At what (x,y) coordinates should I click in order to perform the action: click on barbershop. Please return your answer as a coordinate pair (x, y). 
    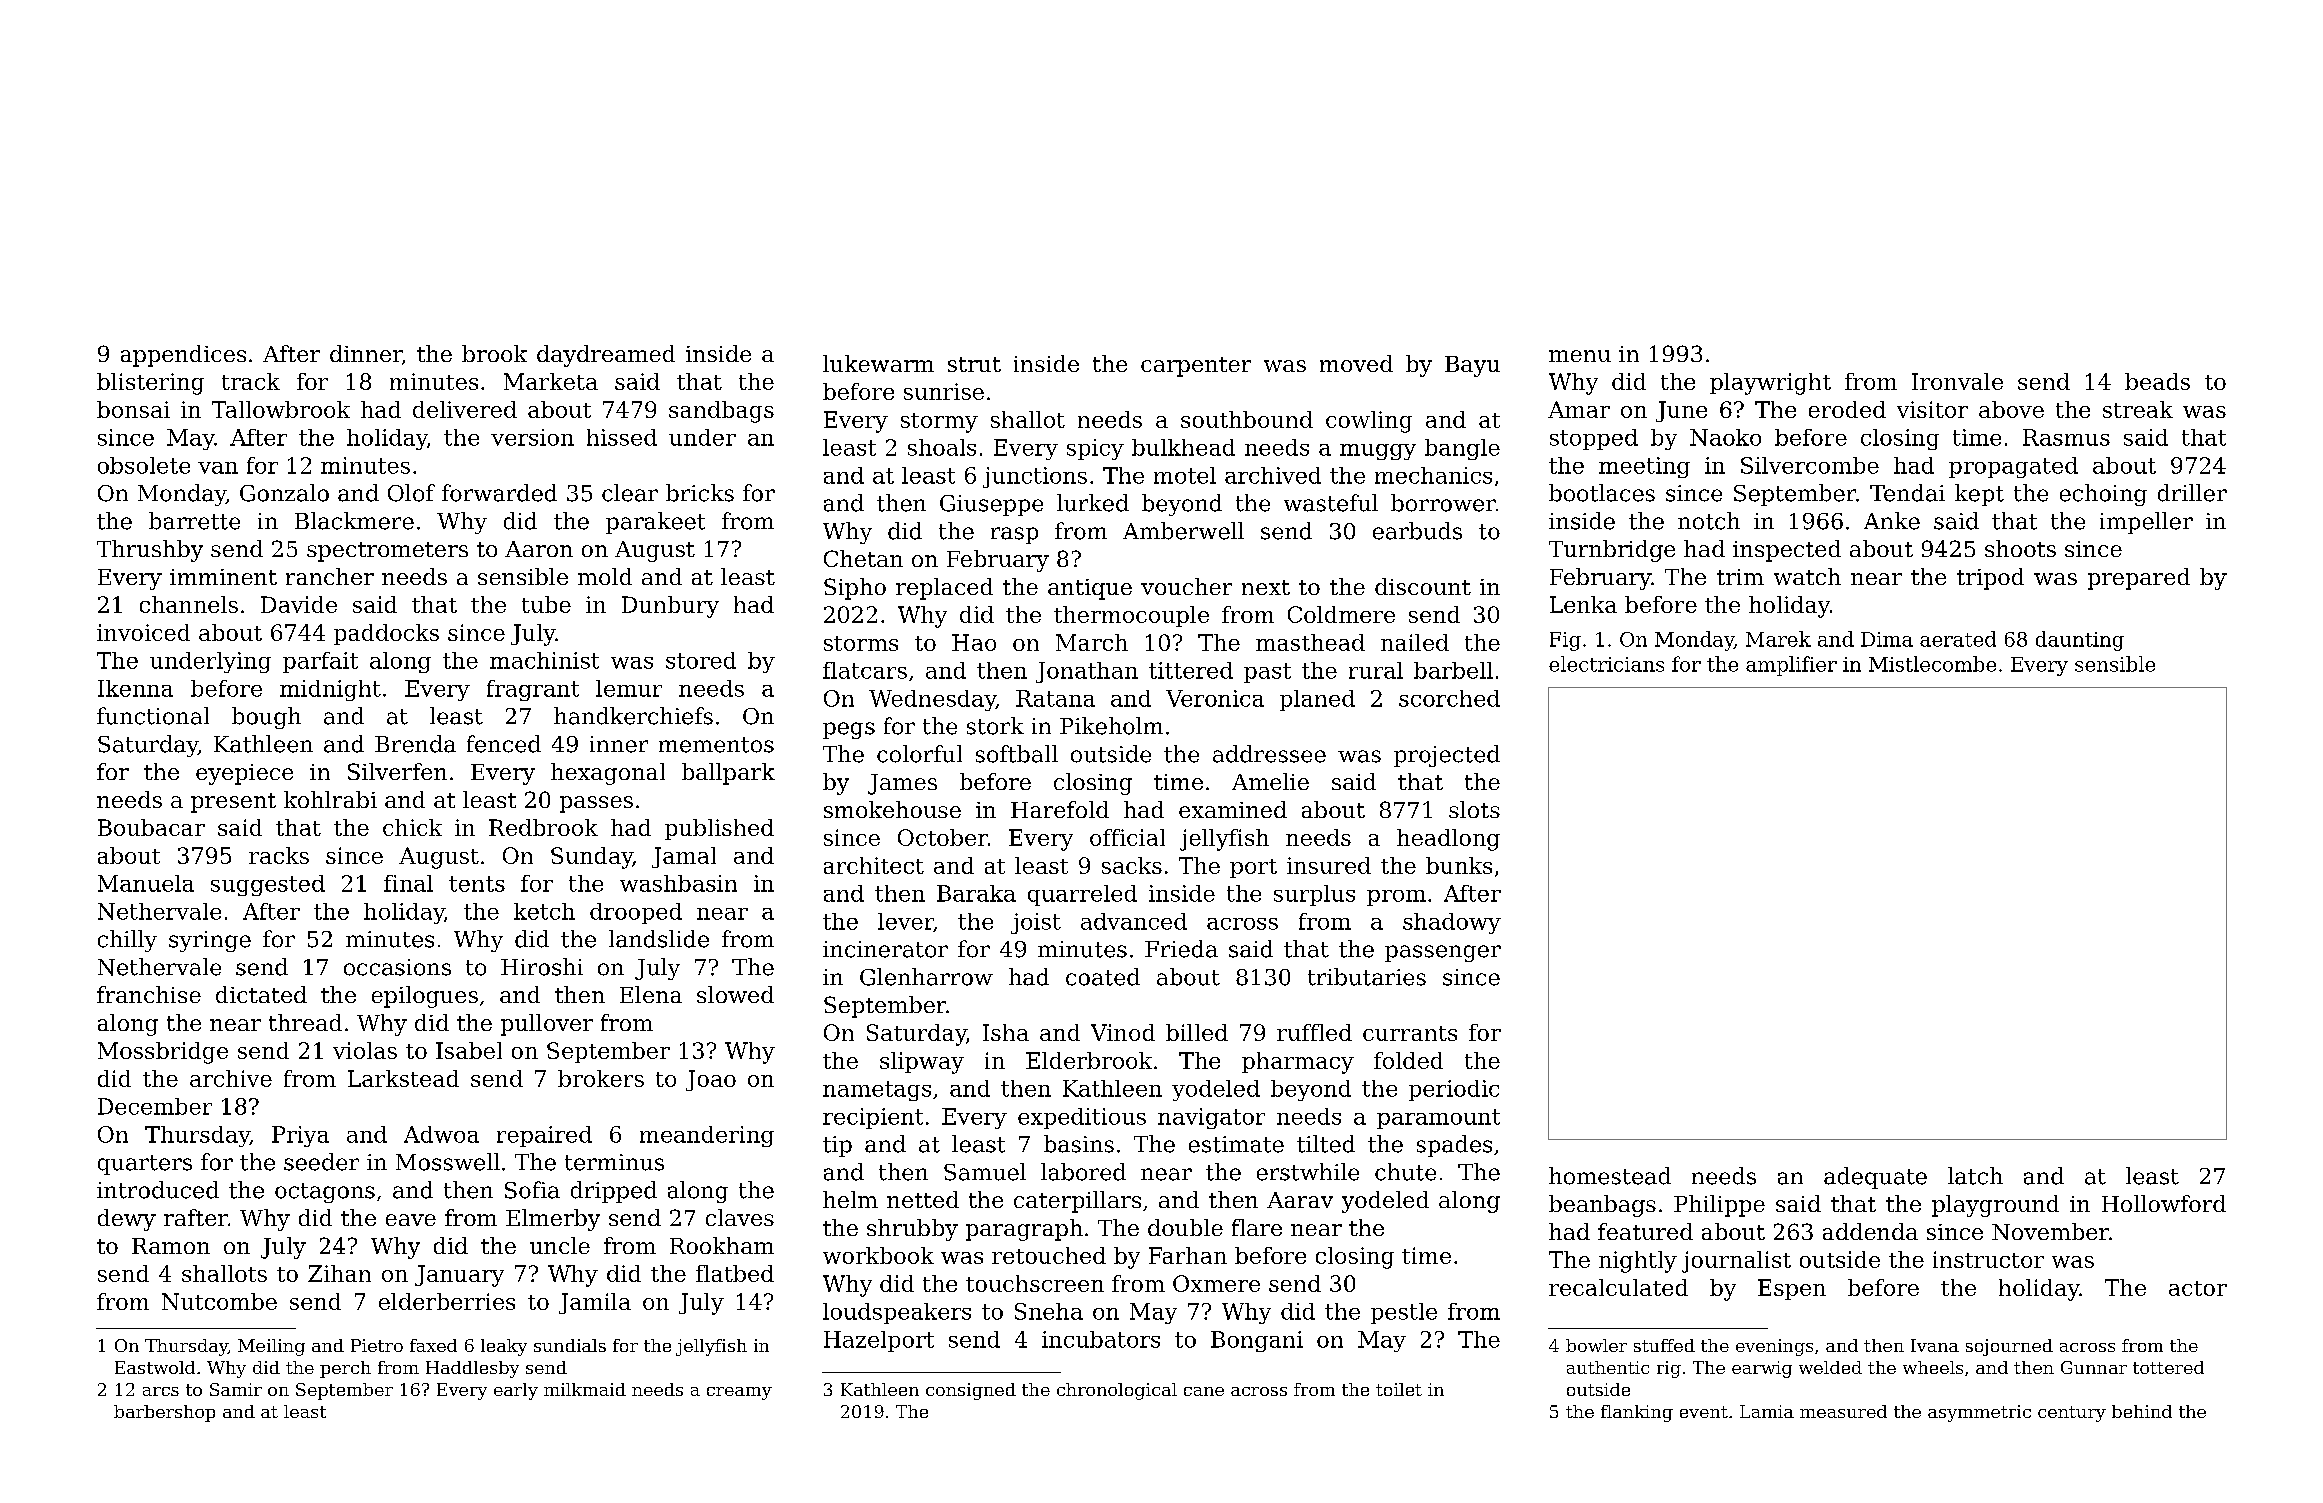
    Looking at the image, I should click on (164, 1413).
